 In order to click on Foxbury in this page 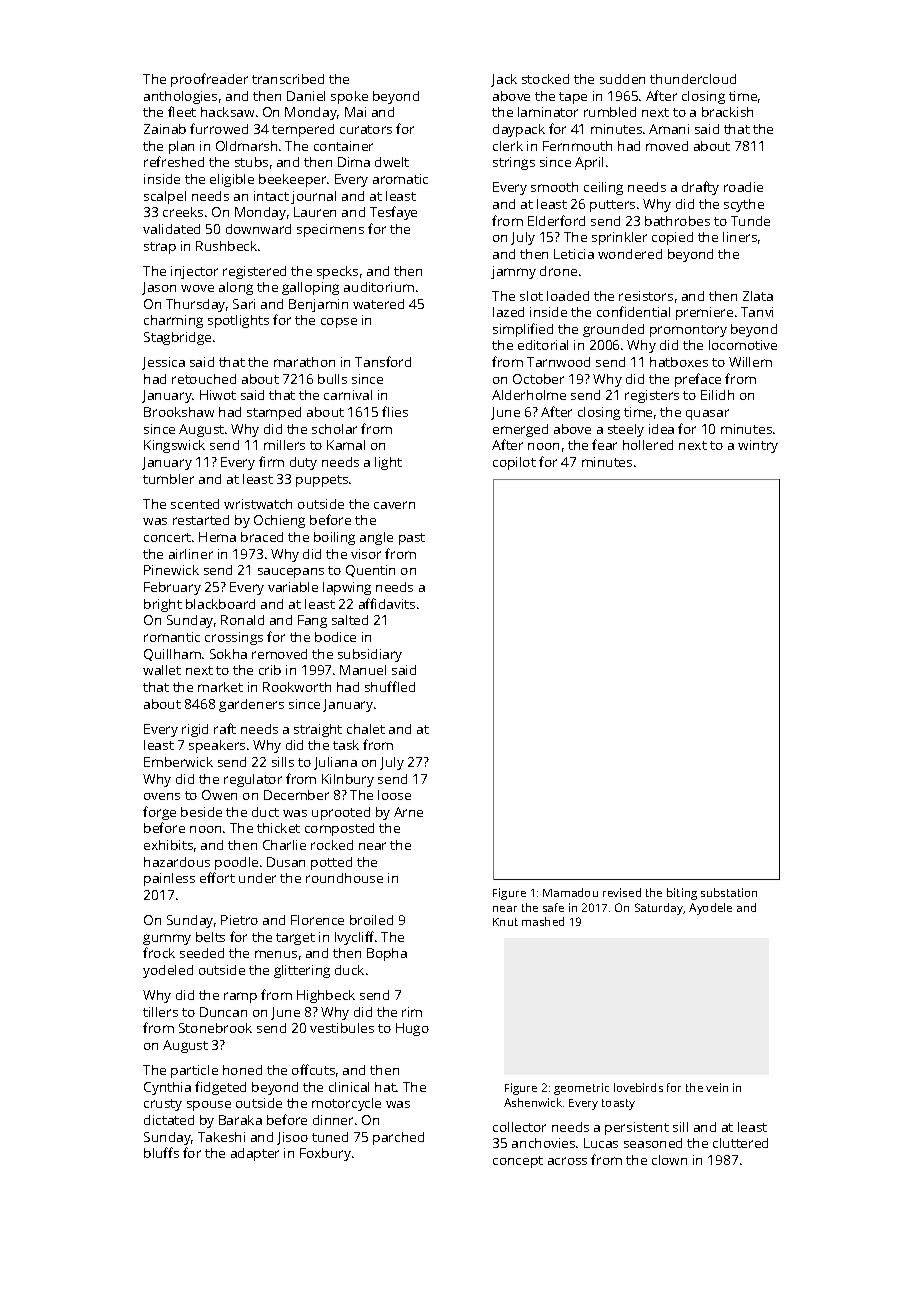, I will do `click(325, 1154)`.
